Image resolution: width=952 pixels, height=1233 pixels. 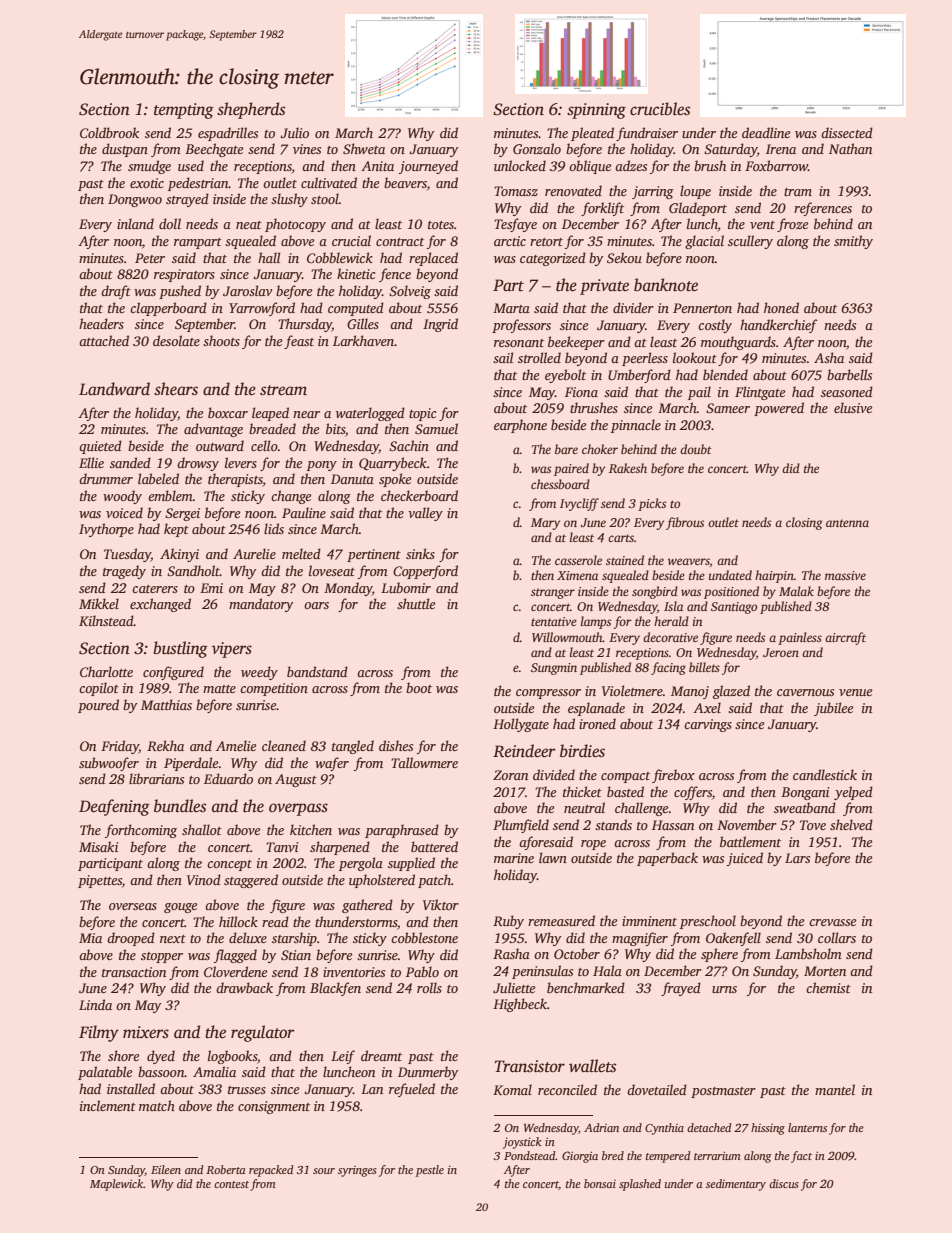 What do you see at coordinates (566, 449) in the page?
I see `bare` at bounding box center [566, 449].
